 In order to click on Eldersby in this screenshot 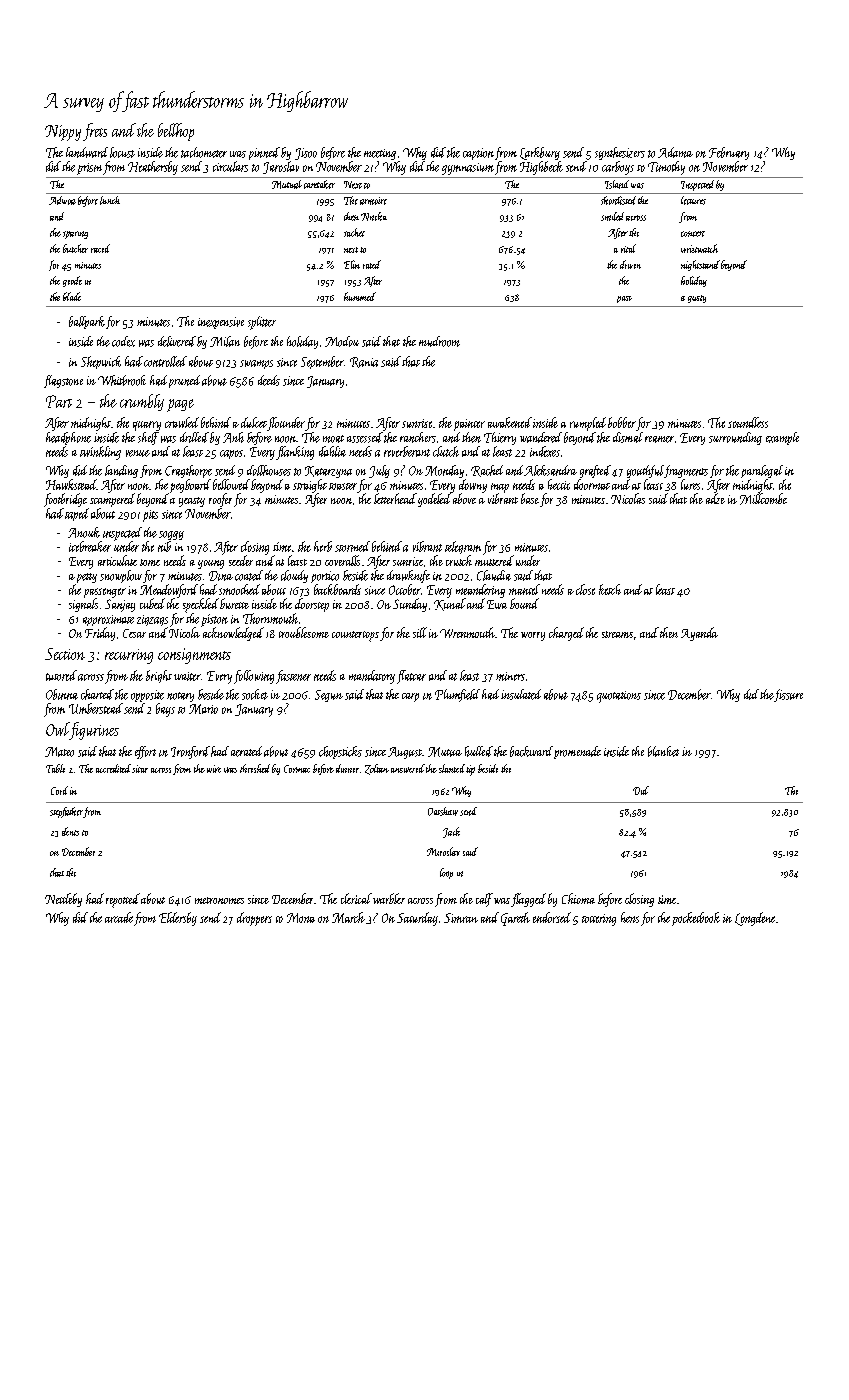, I will do `click(178, 919)`.
